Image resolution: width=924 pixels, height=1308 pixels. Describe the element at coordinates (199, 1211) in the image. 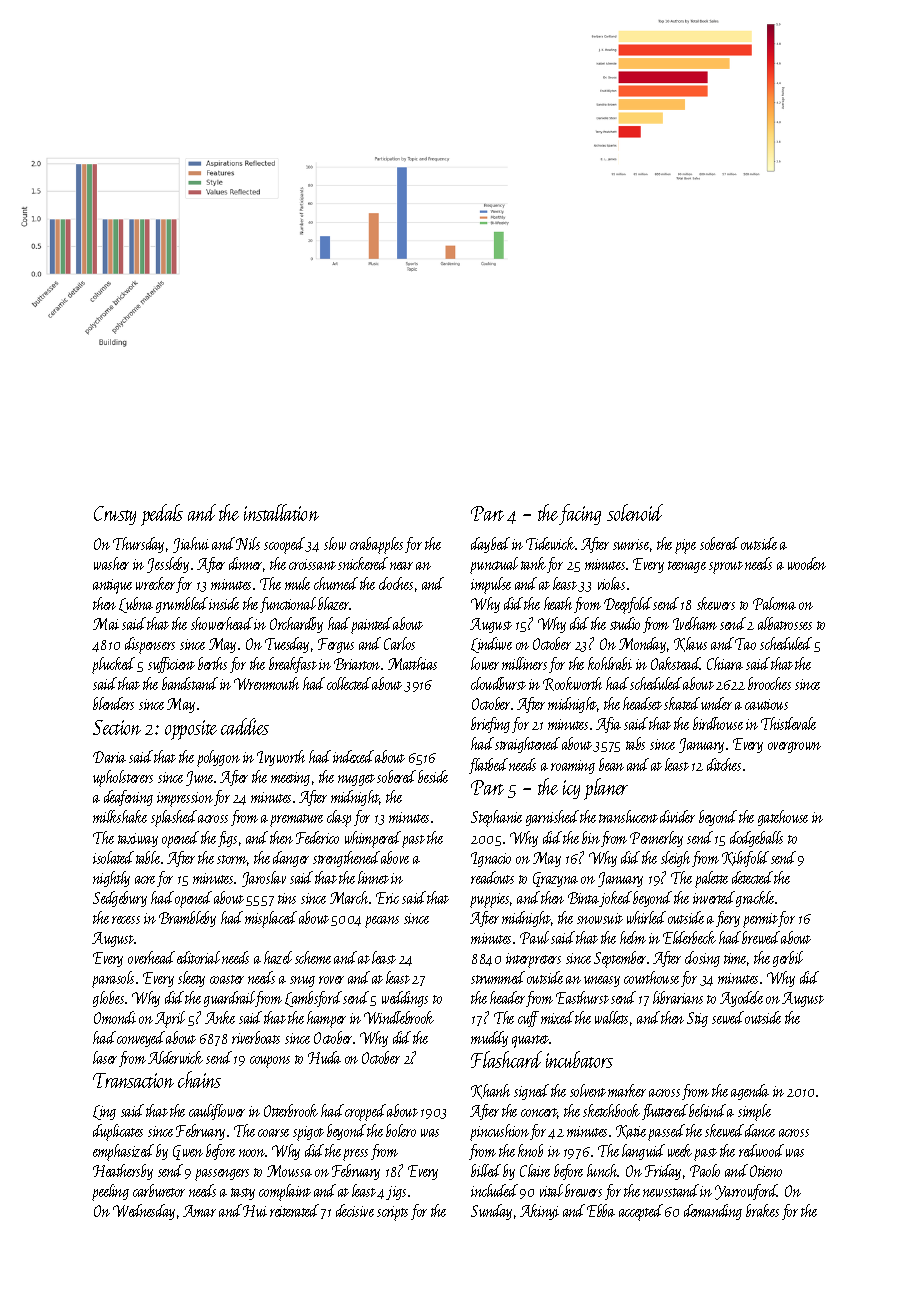

I see `Amar` at that location.
